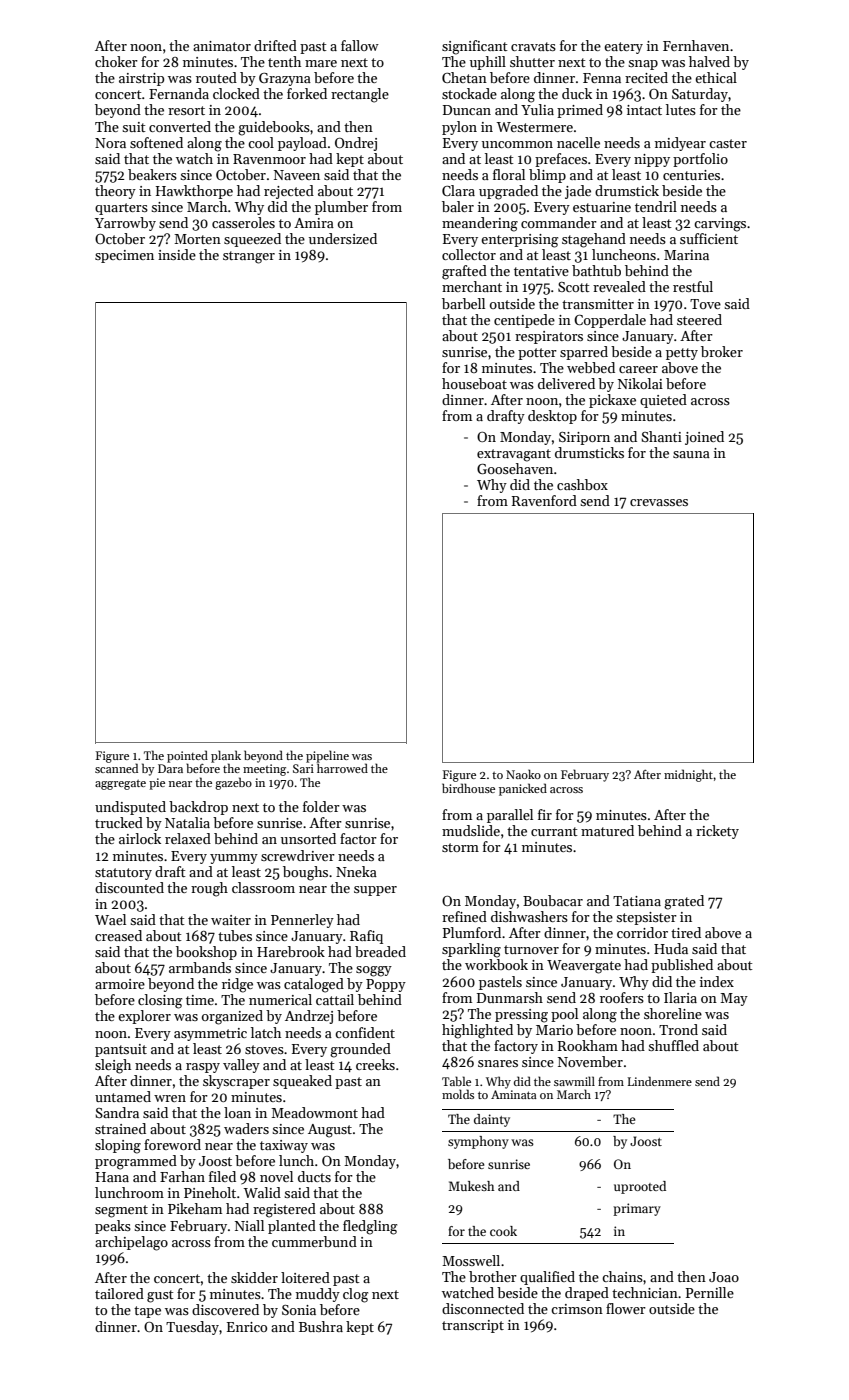 The width and height of the screenshot is (849, 1400). What do you see at coordinates (360, 45) in the screenshot?
I see `fallow` at bounding box center [360, 45].
